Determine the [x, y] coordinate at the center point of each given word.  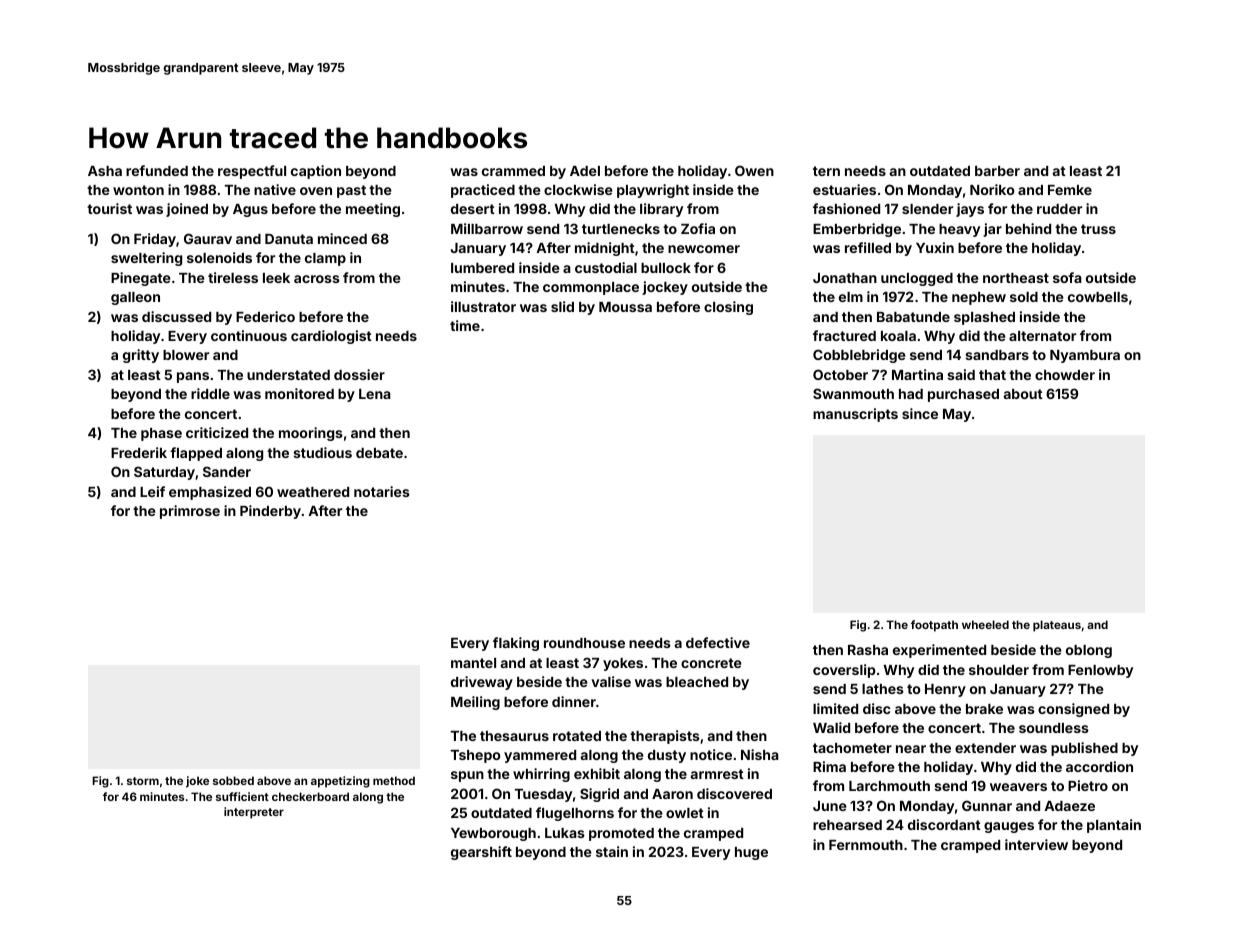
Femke [1070, 190]
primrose [190, 512]
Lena [375, 394]
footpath [934, 626]
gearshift [481, 853]
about [1023, 394]
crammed [513, 171]
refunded [157, 170]
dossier [359, 374]
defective [718, 642]
